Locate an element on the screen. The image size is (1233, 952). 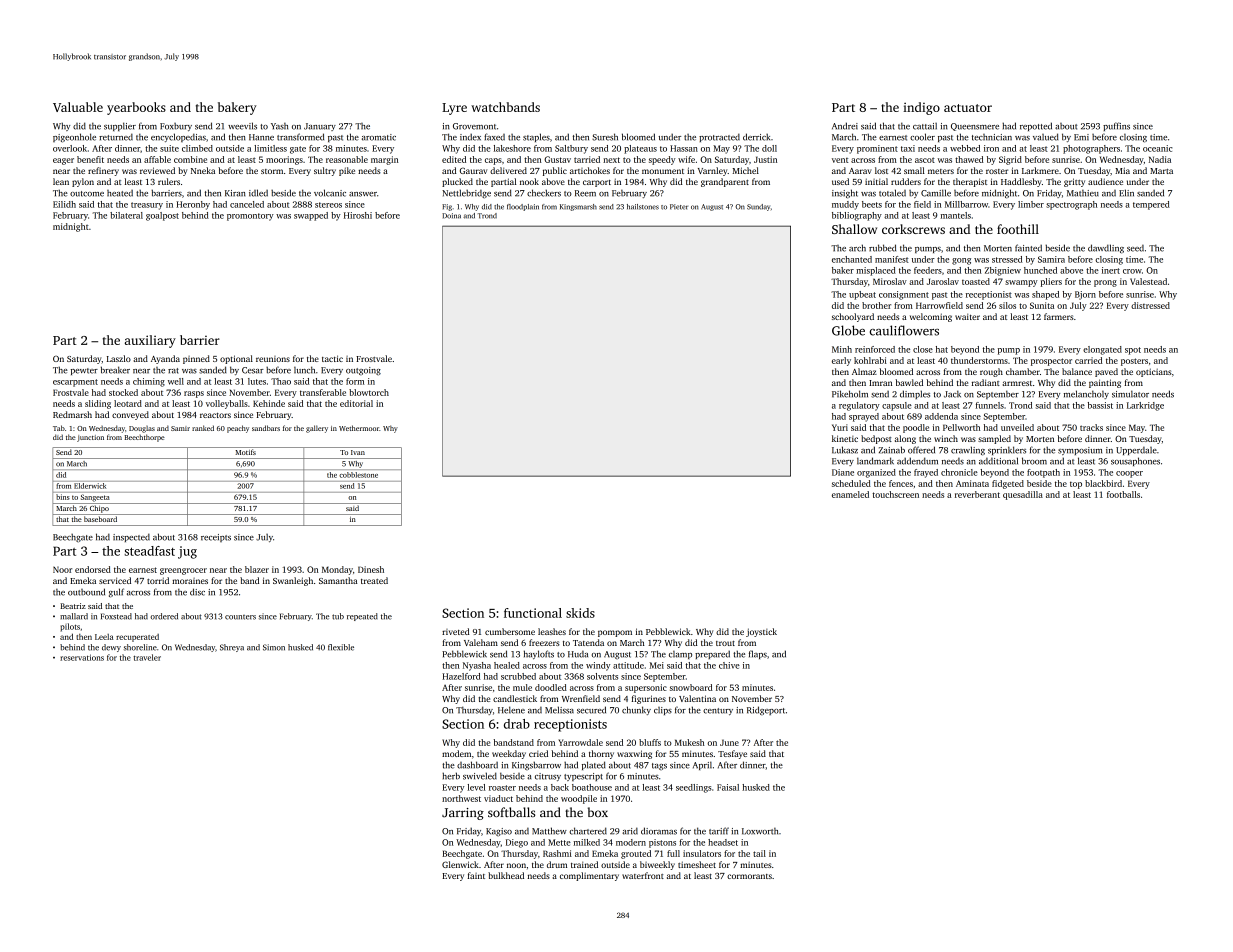
joystick is located at coordinates (761, 632).
